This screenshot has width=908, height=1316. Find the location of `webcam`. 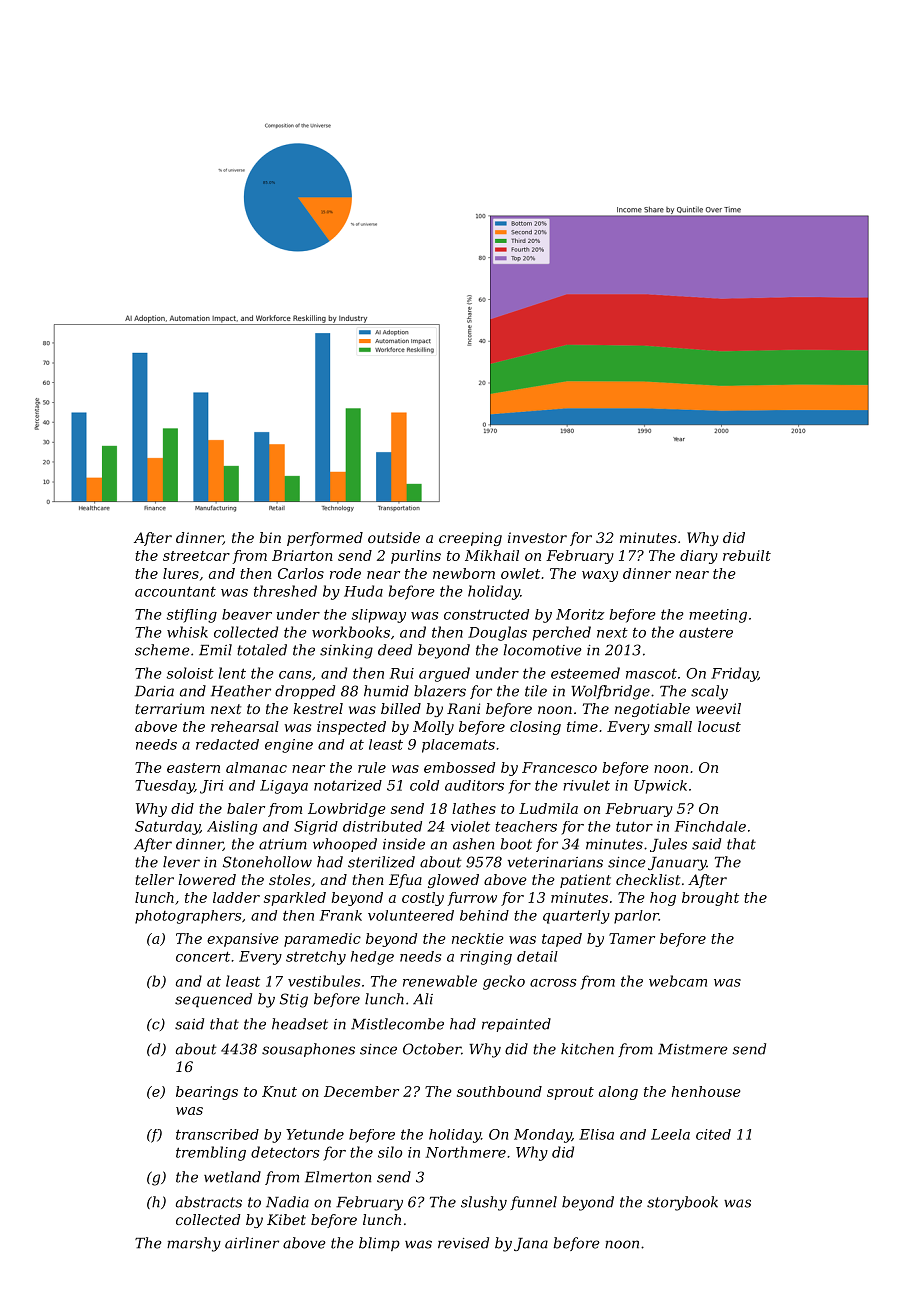

webcam is located at coordinates (678, 981).
